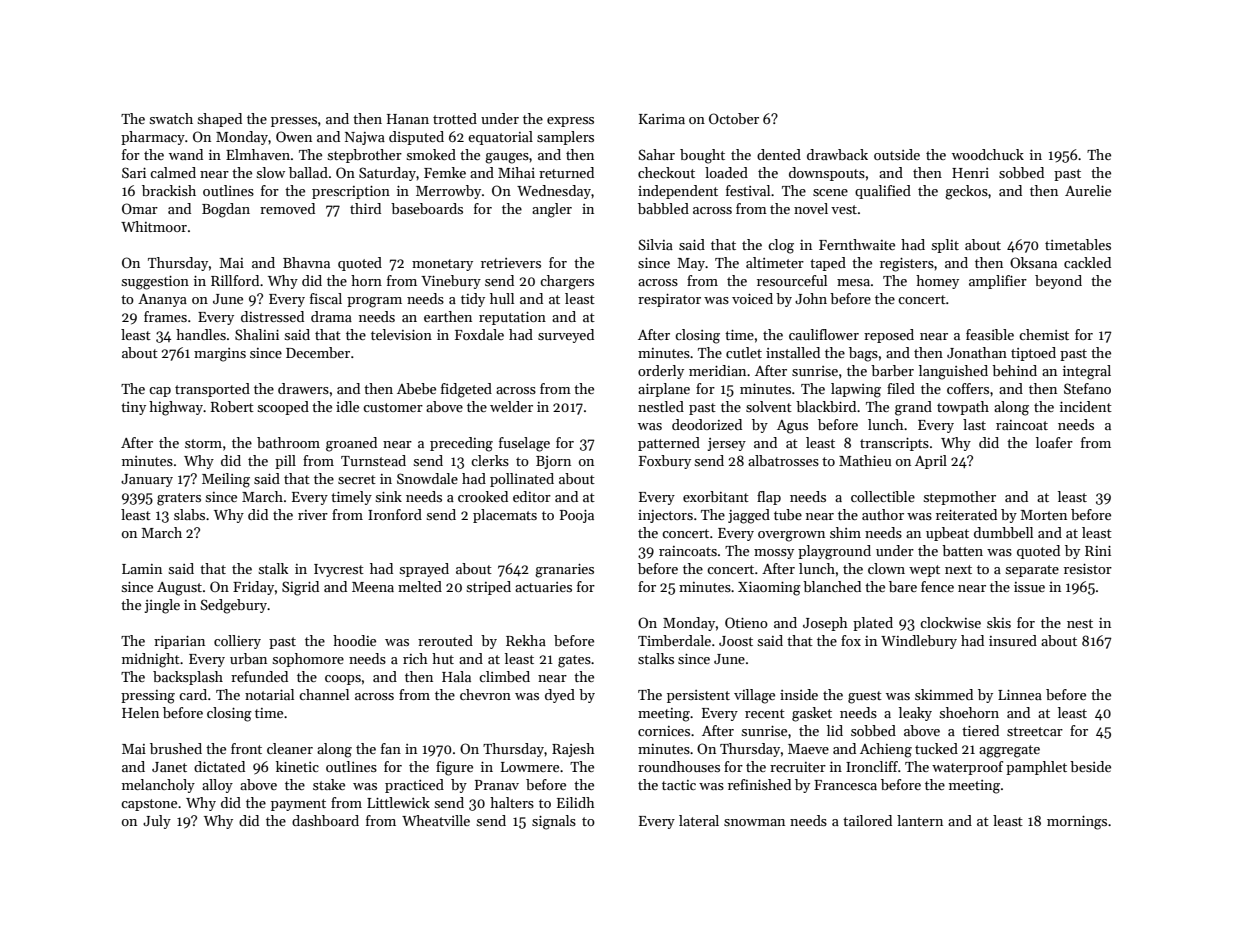  Describe the element at coordinates (455, 118) in the screenshot. I see `trotted` at that location.
